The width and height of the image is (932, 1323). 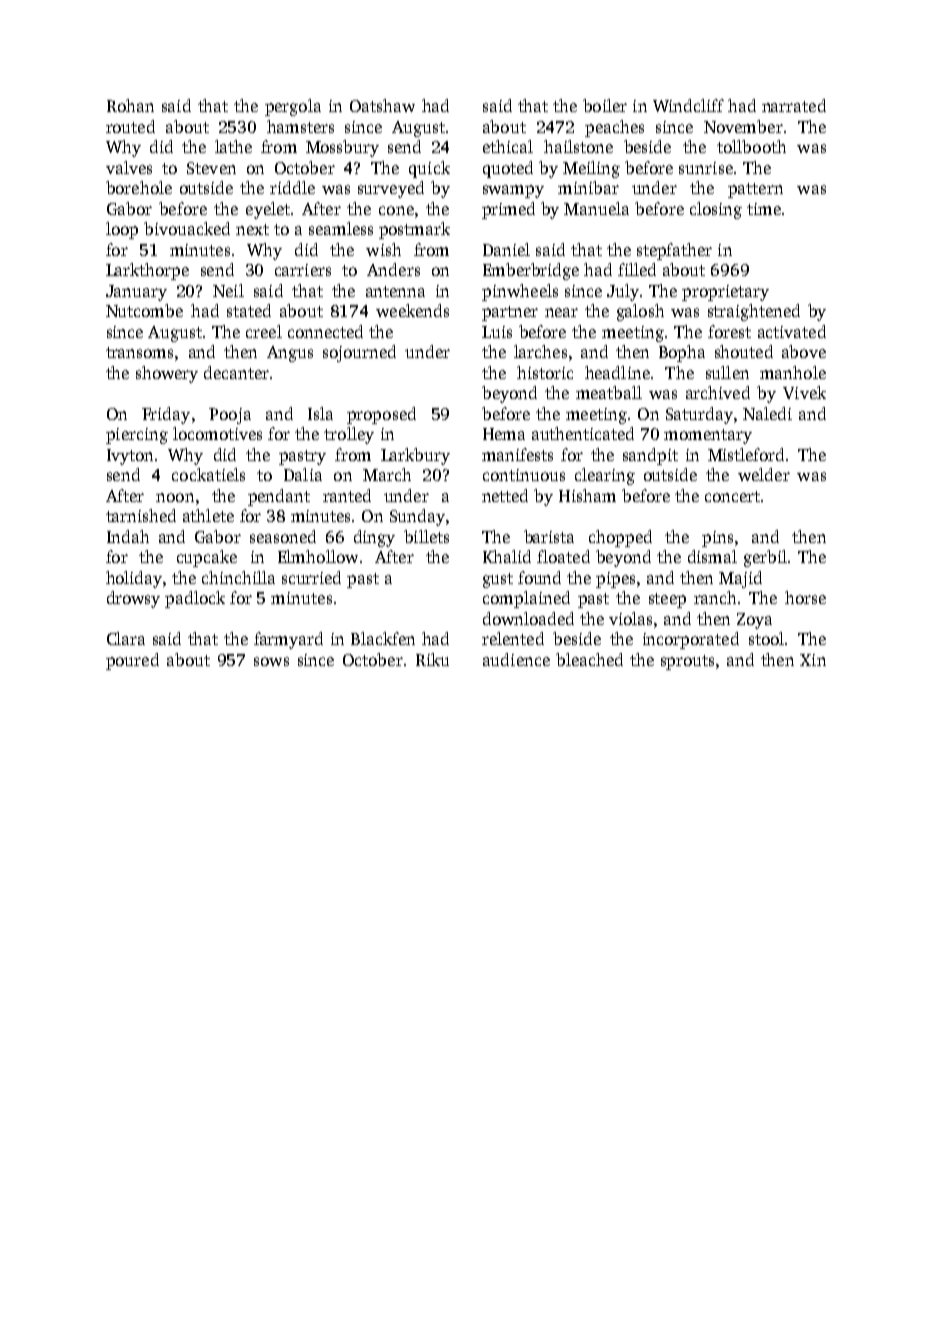 I want to click on Hisham, so click(x=587, y=495).
